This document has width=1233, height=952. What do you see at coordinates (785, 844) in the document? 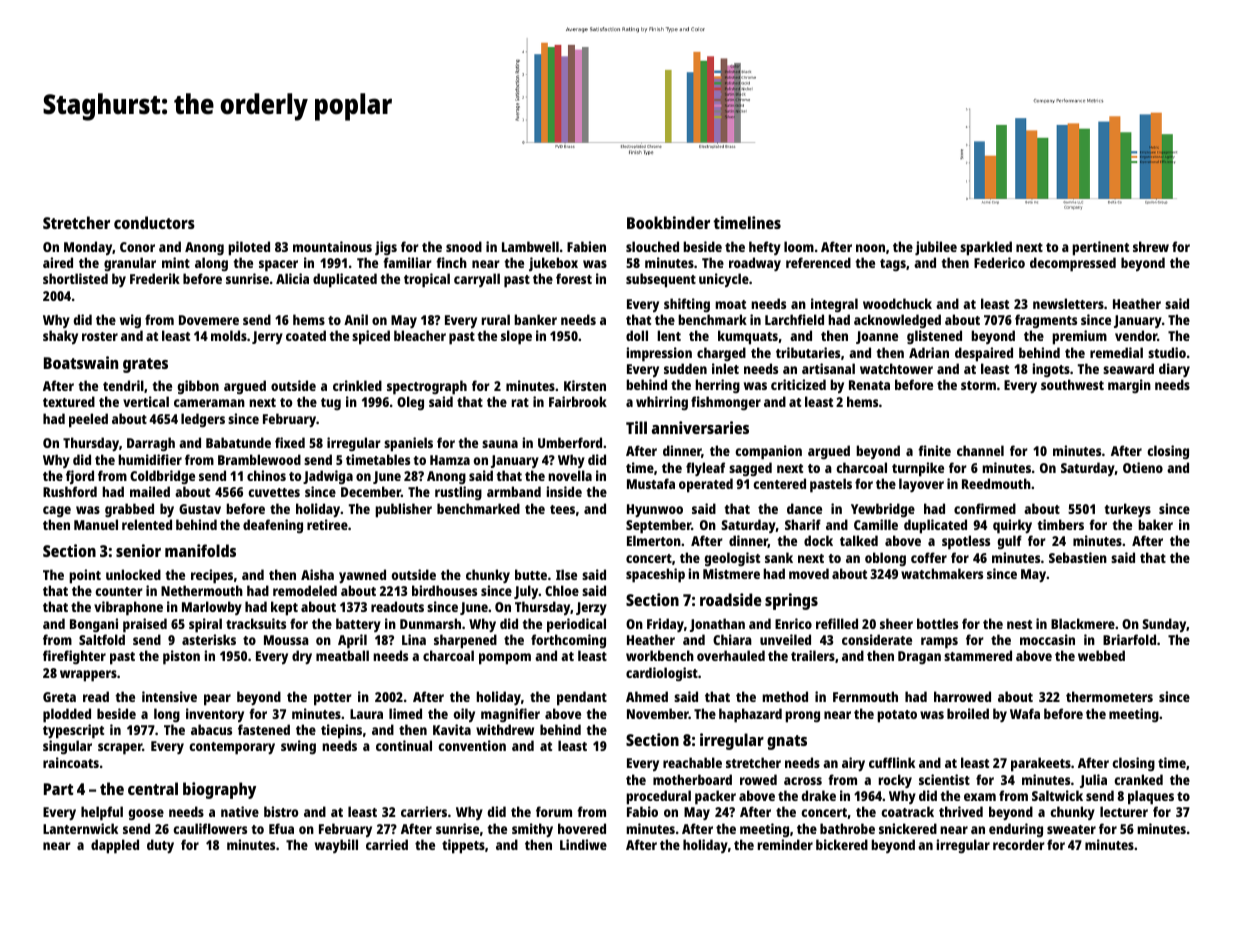
I see `reminder` at bounding box center [785, 844].
